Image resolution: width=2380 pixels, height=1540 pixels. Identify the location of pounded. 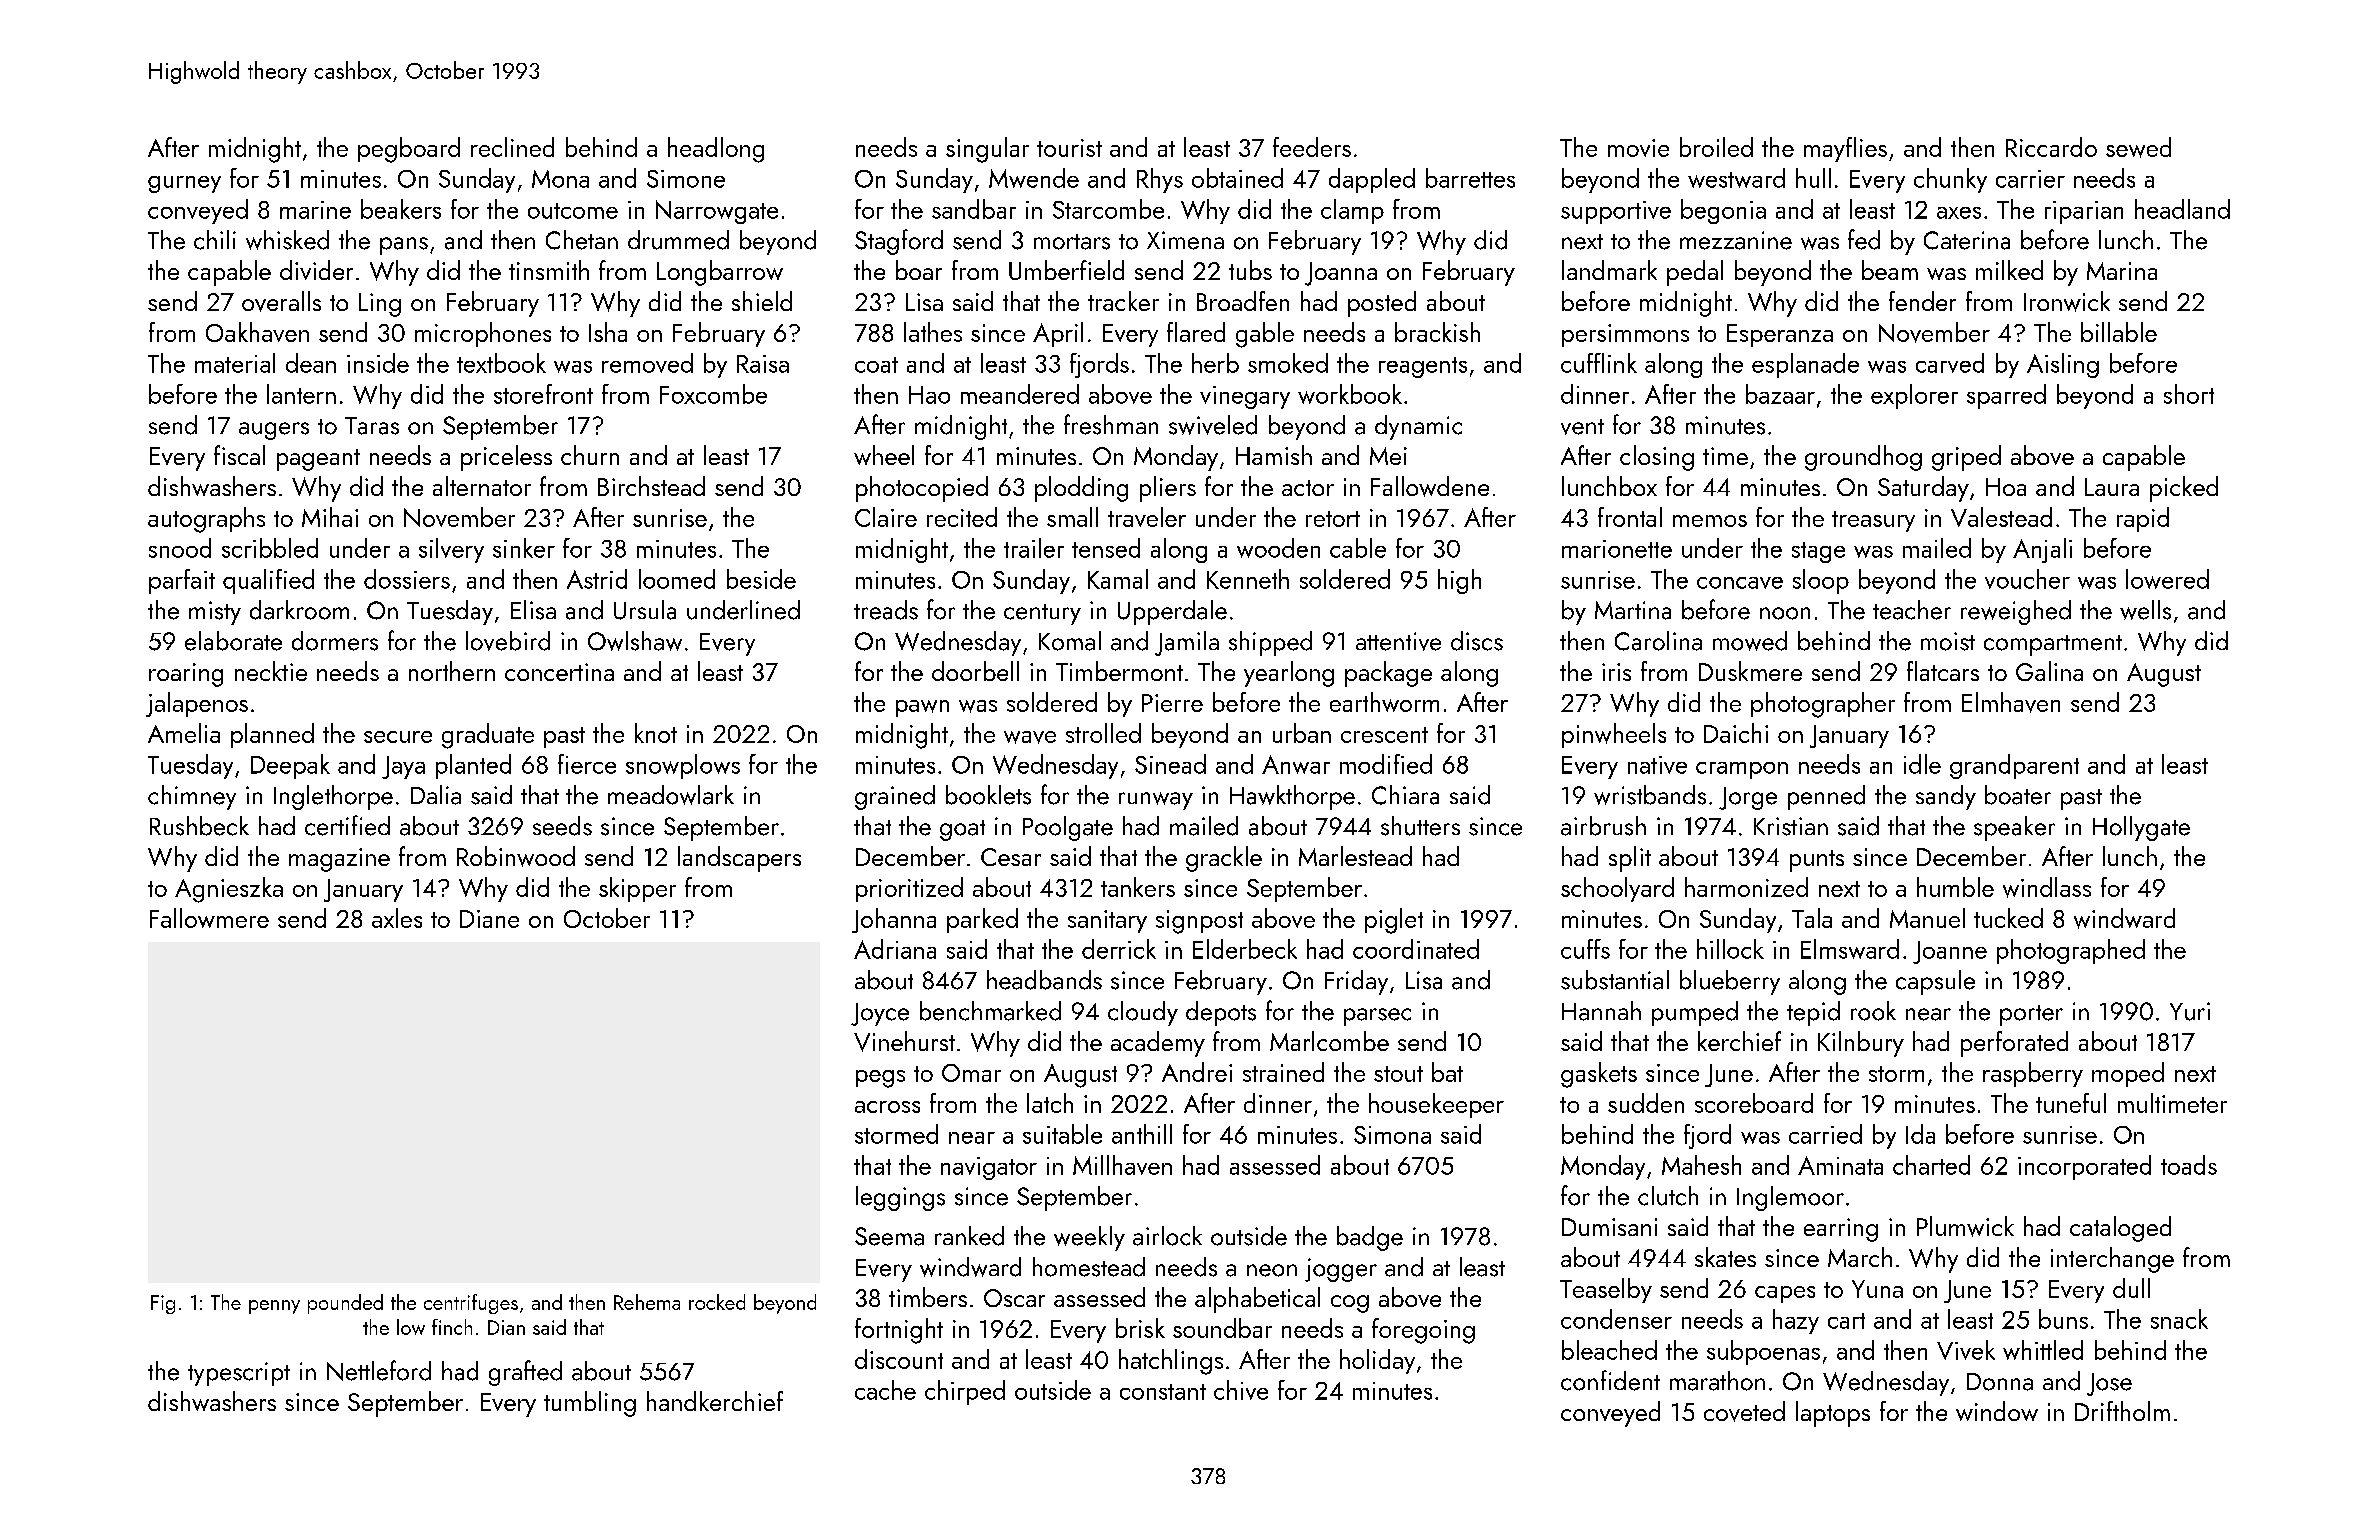
(345, 1304).
